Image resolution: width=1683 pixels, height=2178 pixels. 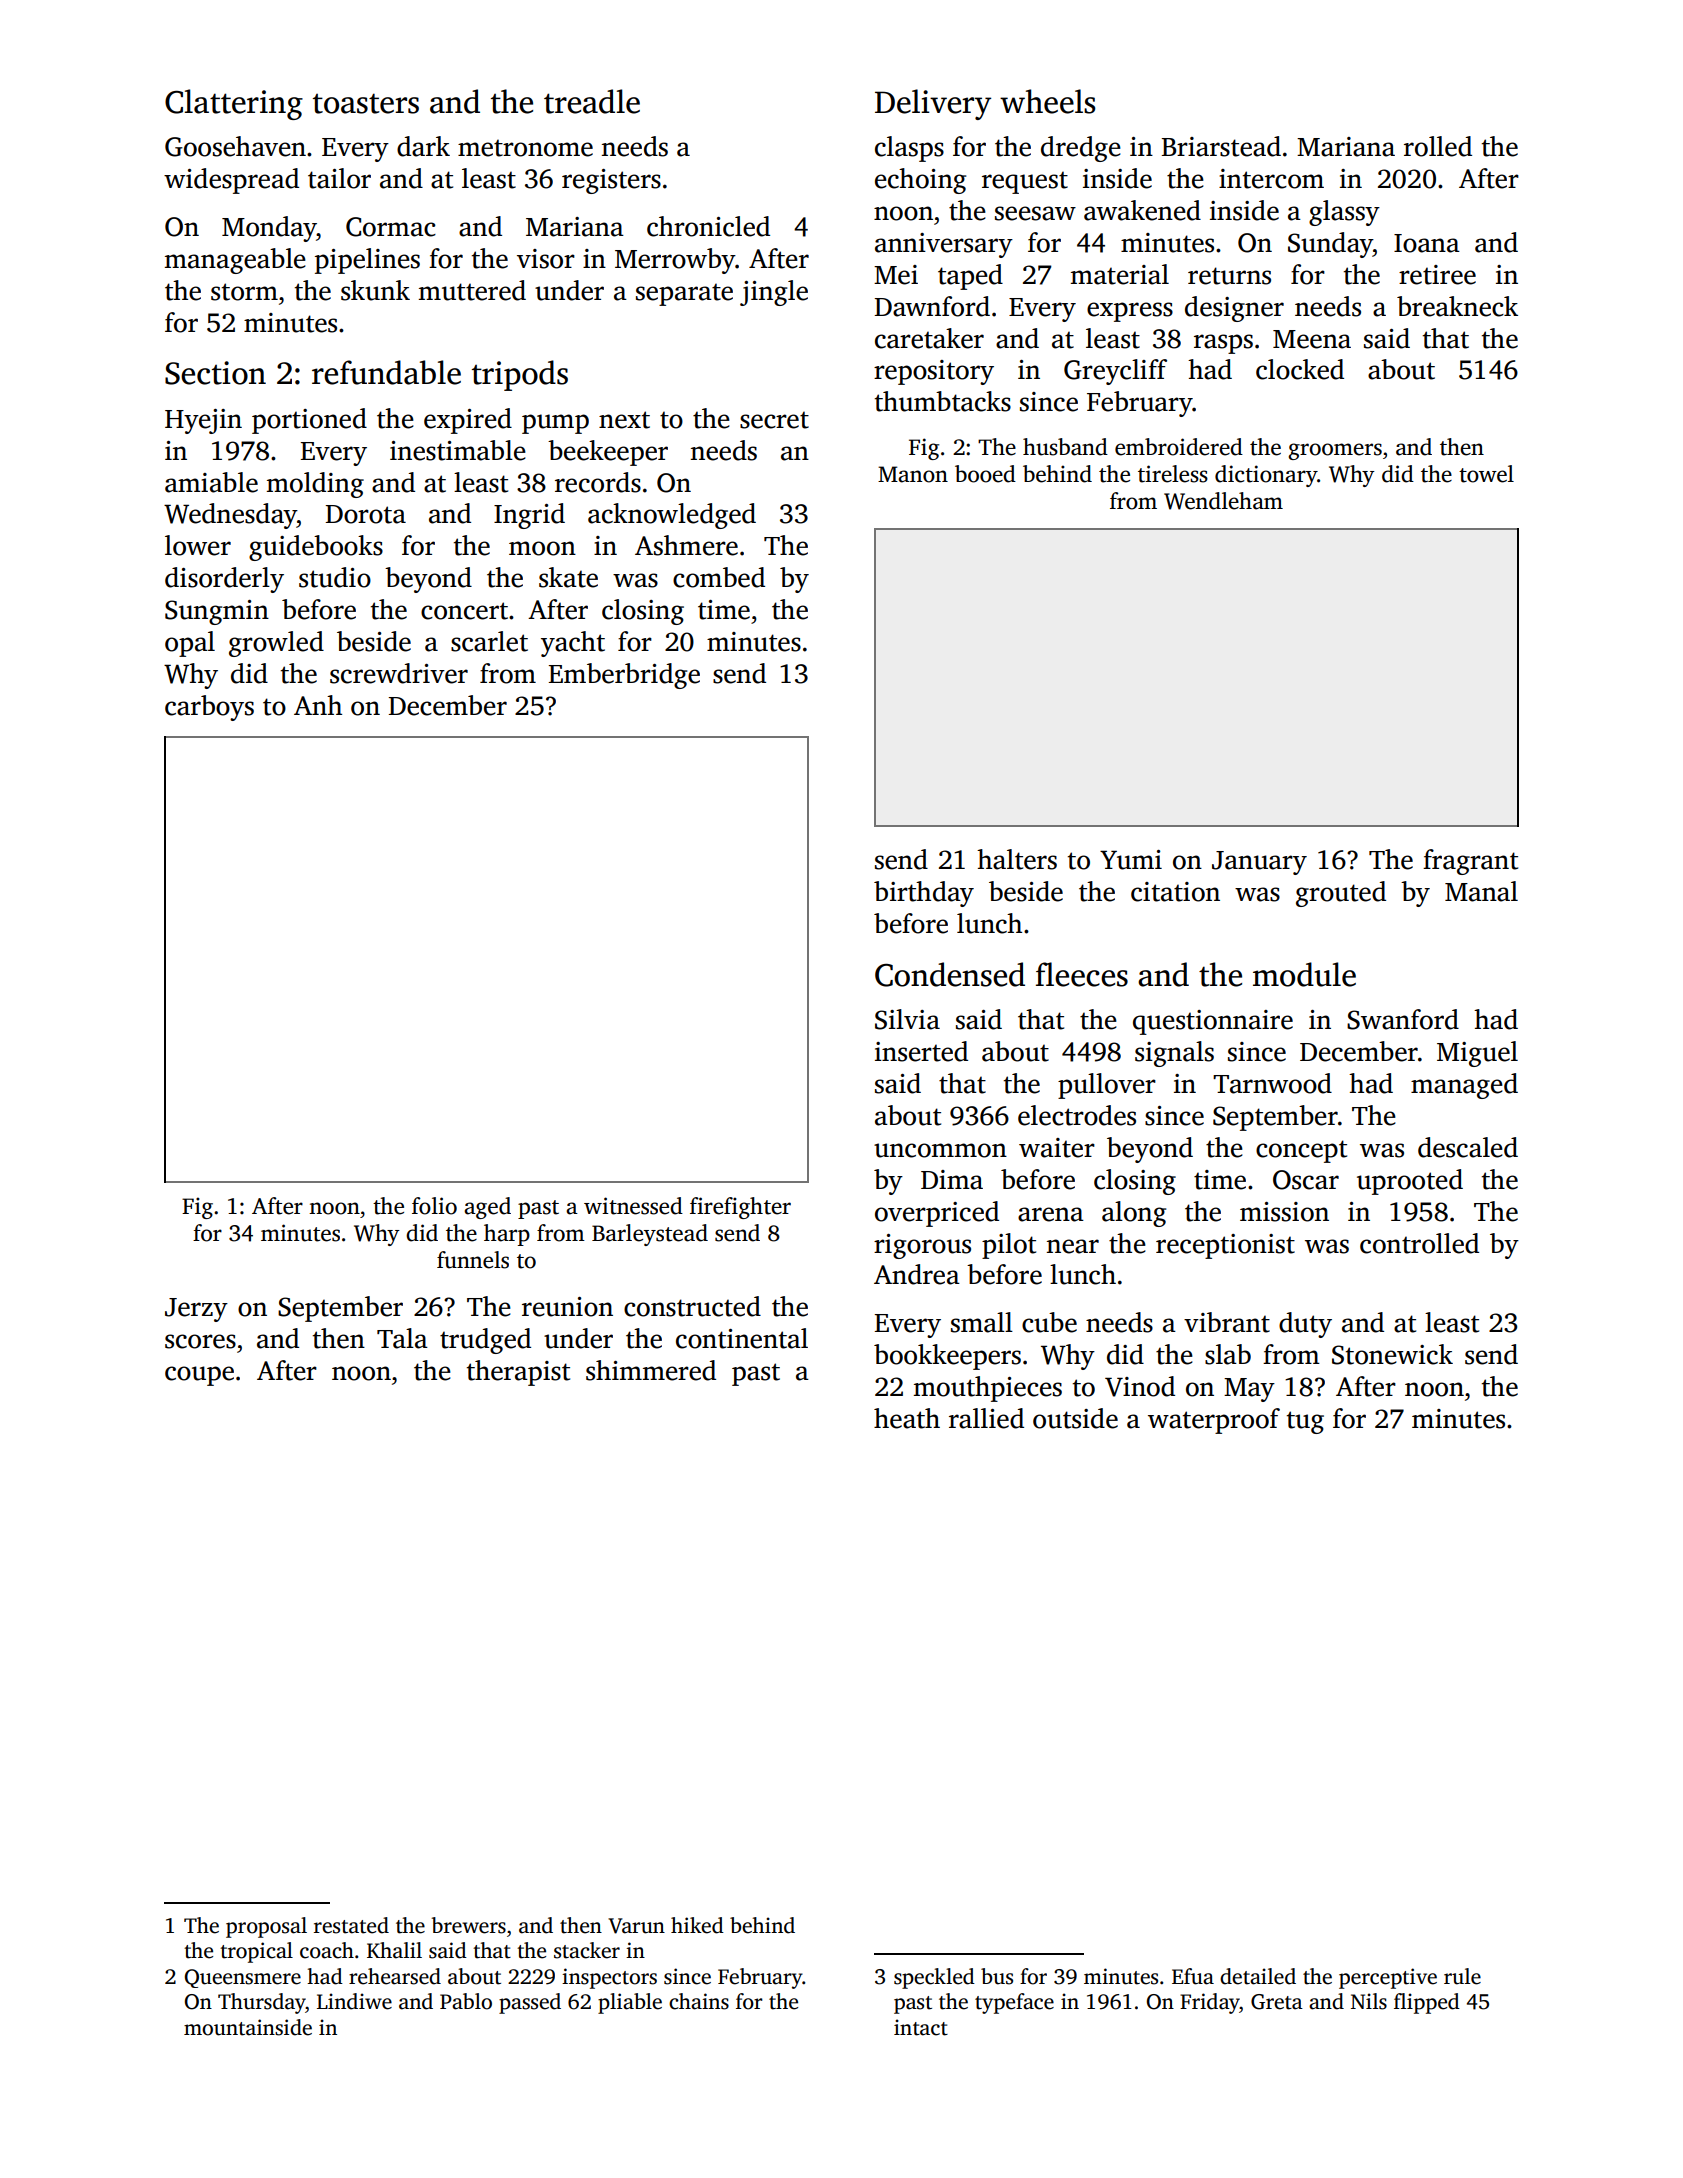 What do you see at coordinates (1305, 1422) in the screenshot?
I see `tug` at bounding box center [1305, 1422].
